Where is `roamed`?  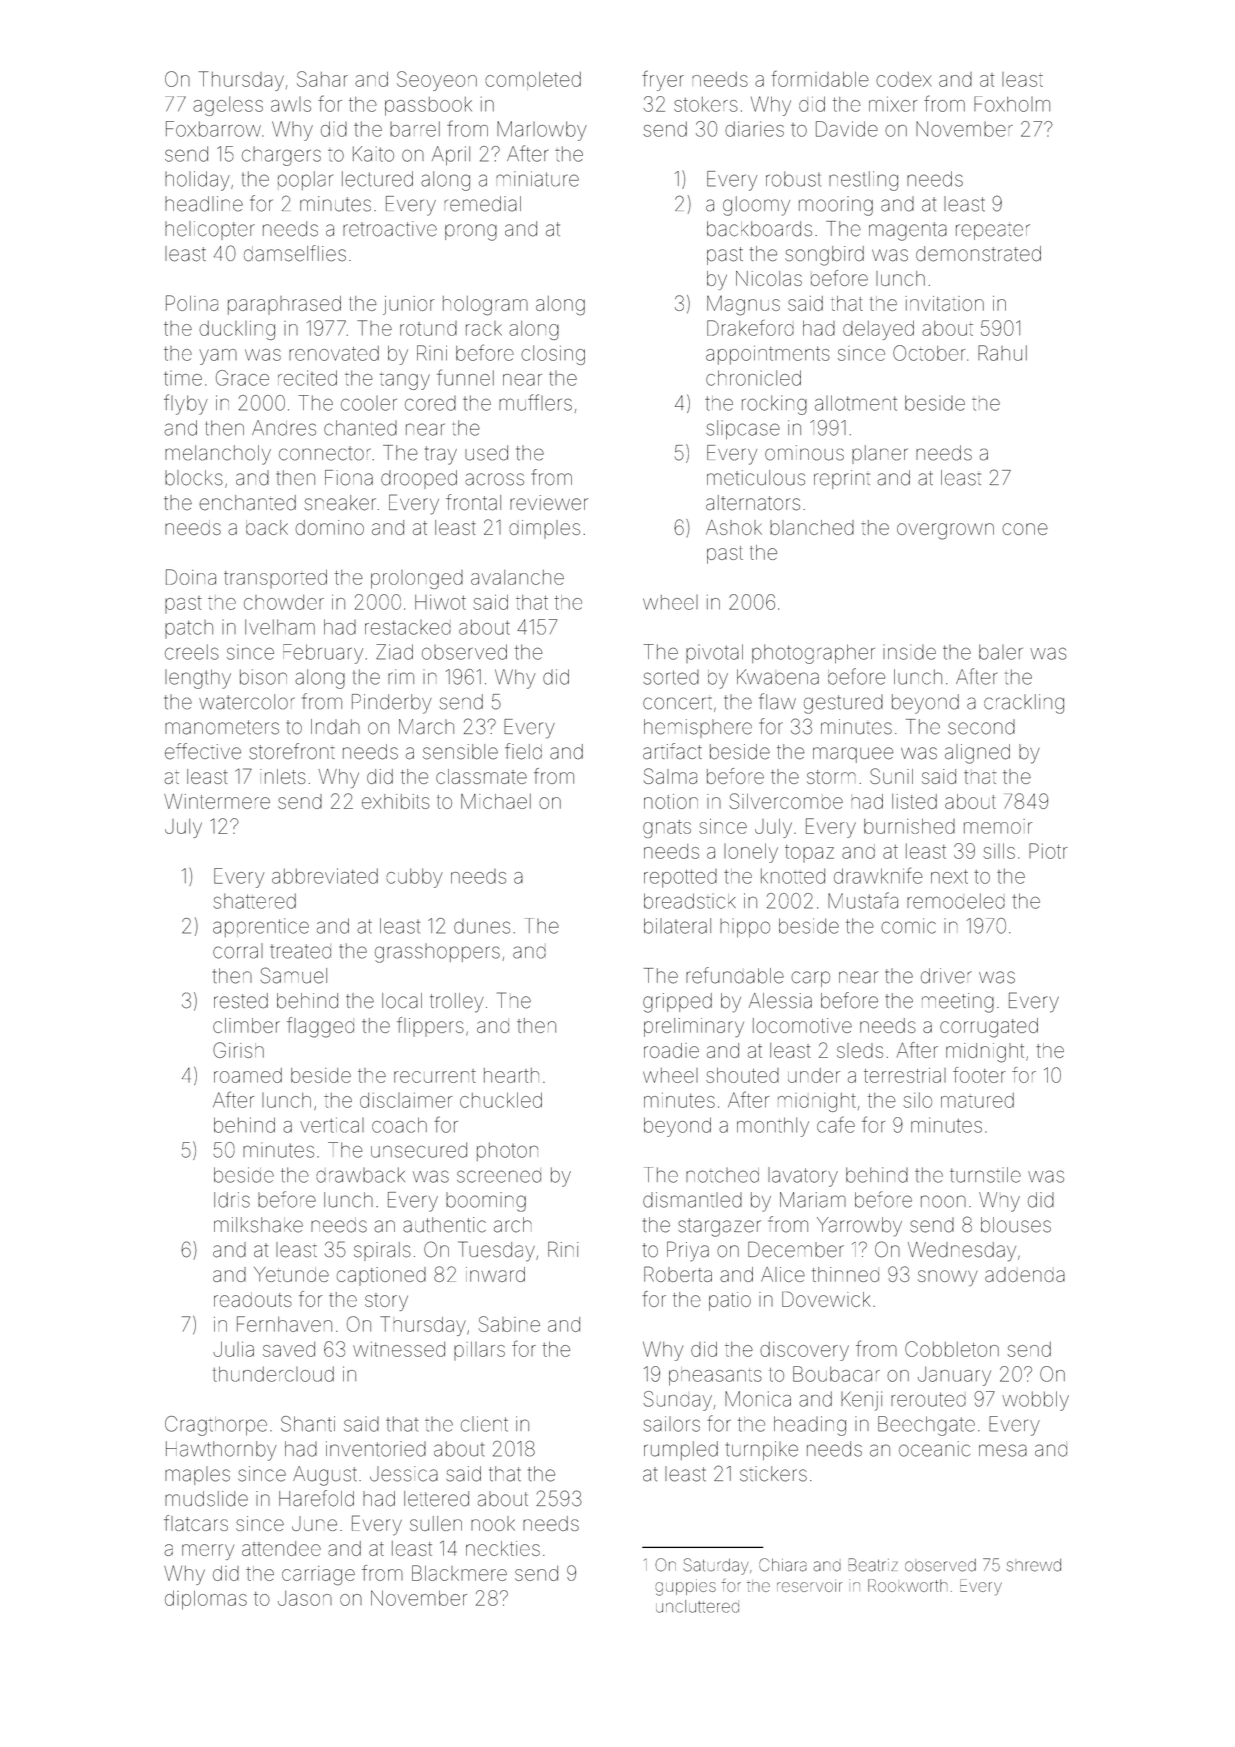
roamed is located at coordinates (248, 1075).
